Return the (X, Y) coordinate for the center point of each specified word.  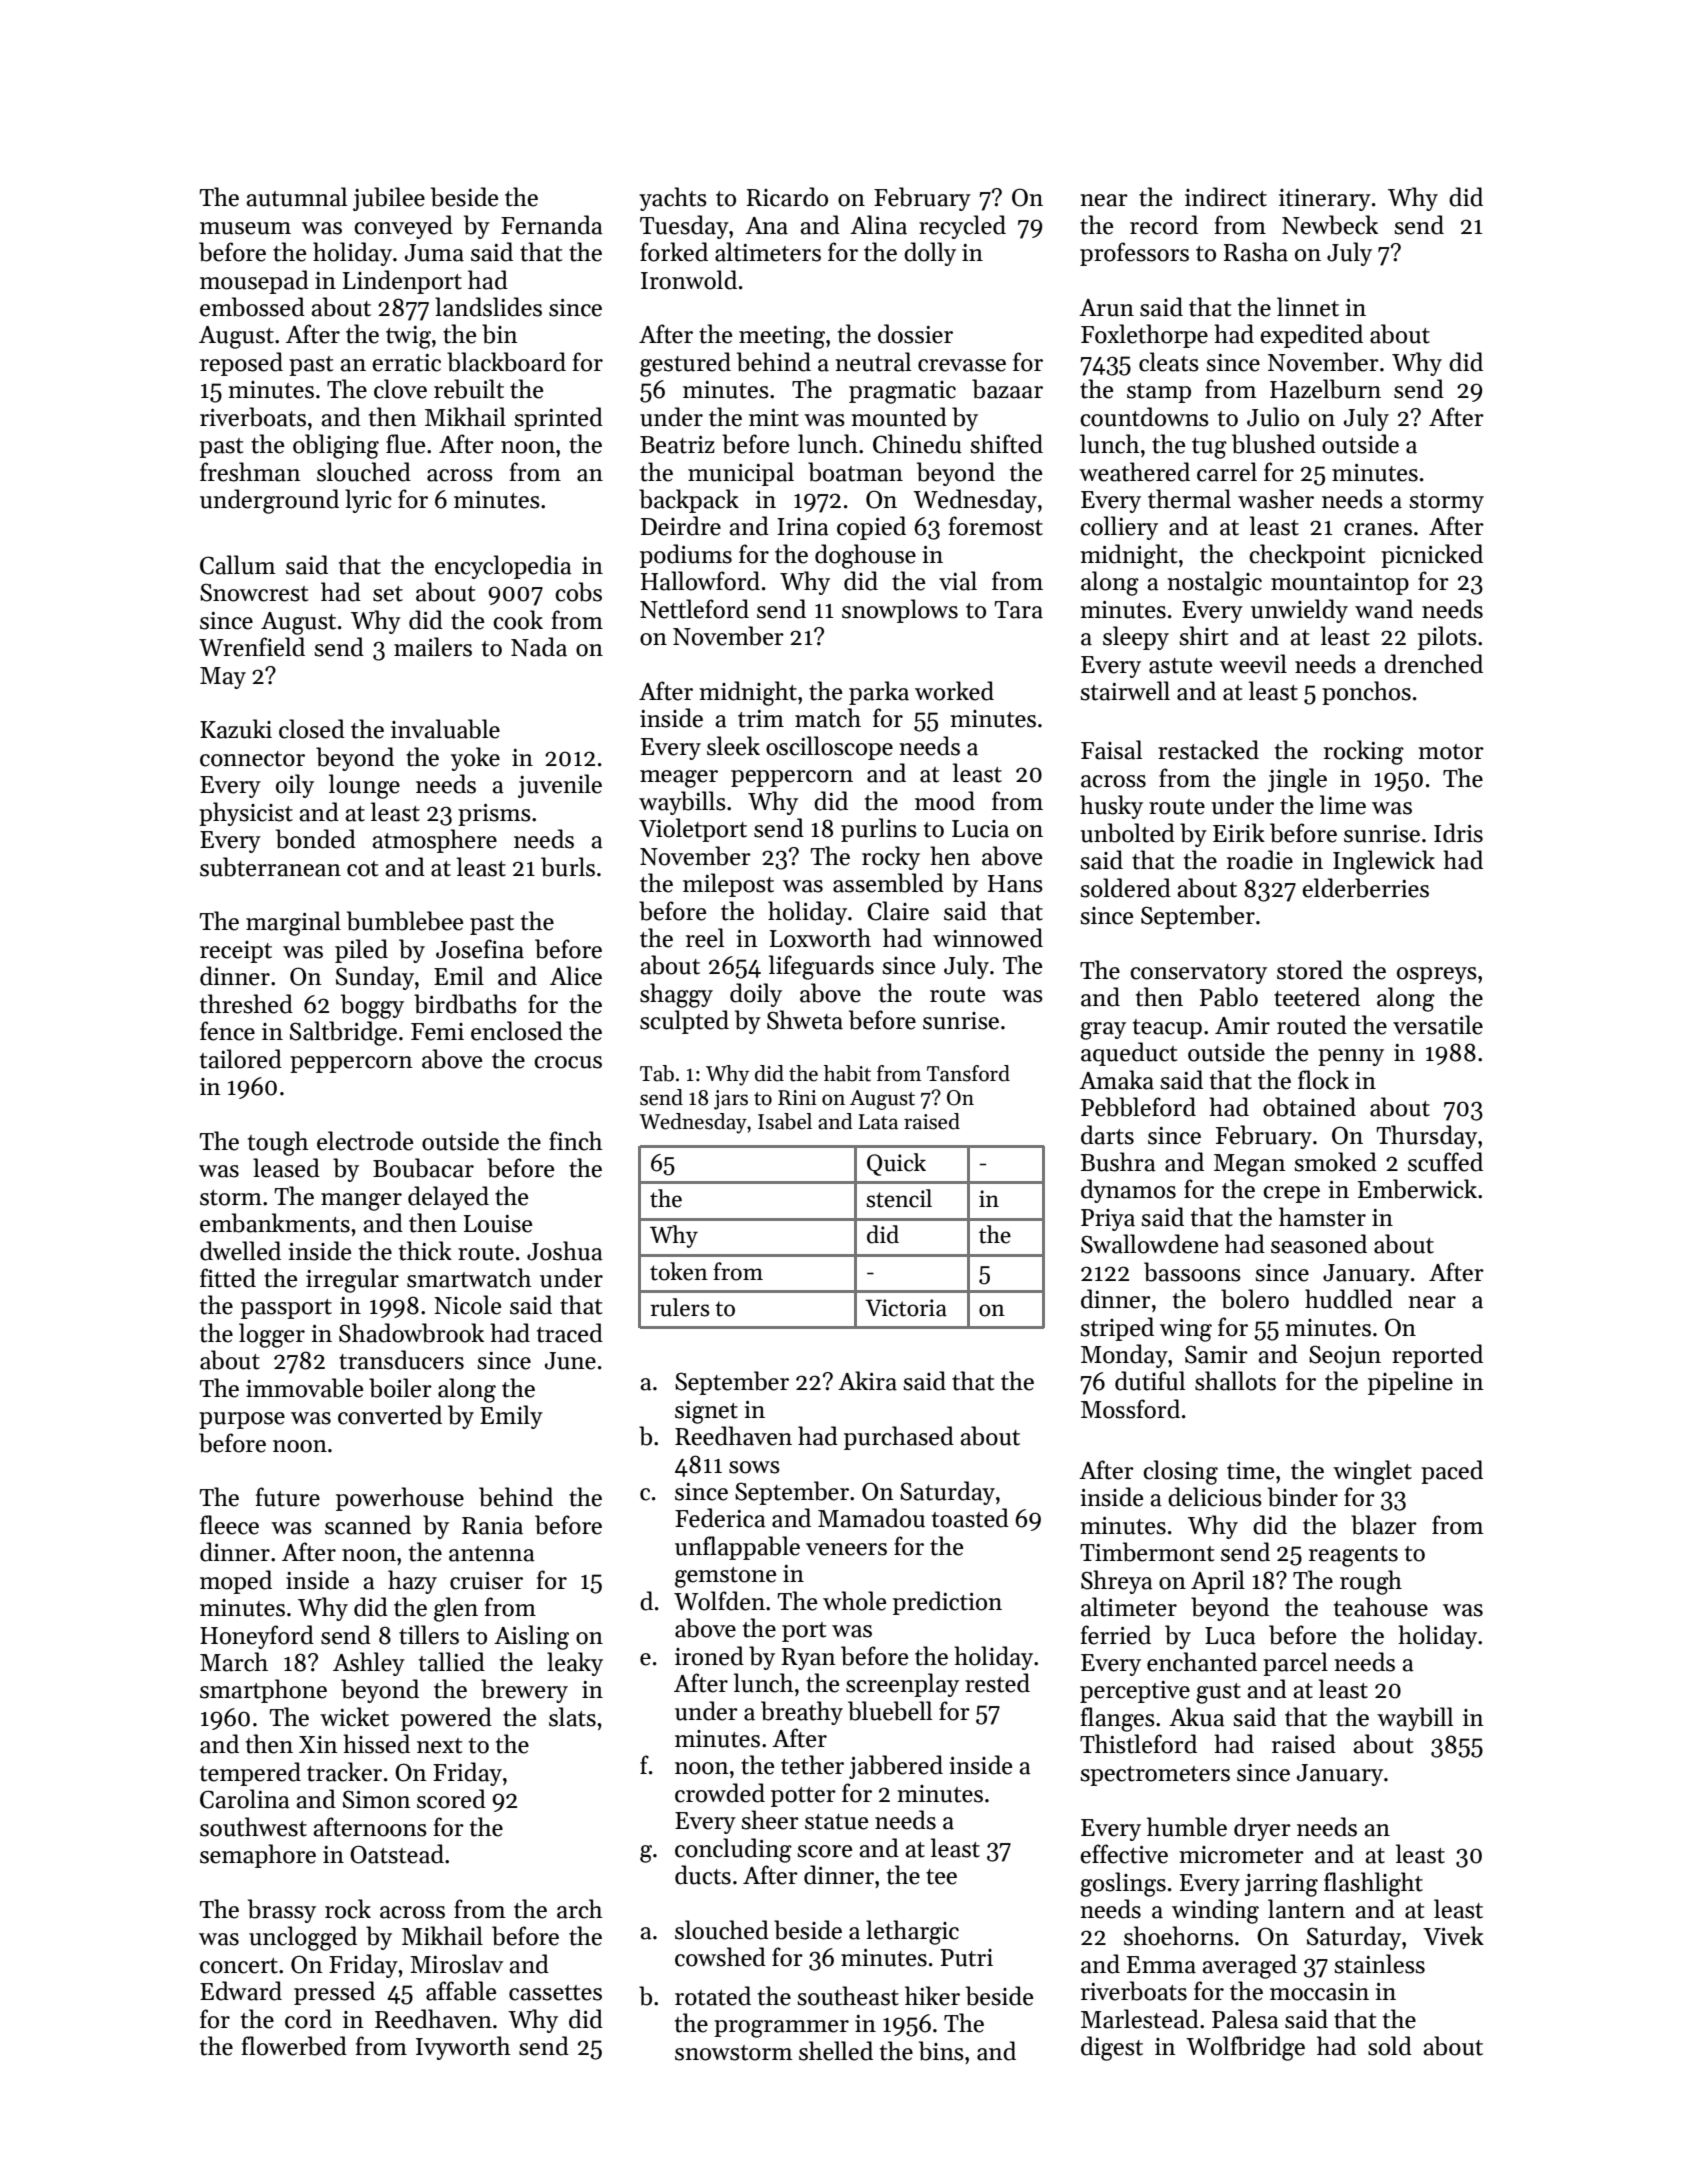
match (828, 718)
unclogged (303, 1938)
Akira (867, 1381)
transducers (401, 1360)
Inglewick (1384, 862)
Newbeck (1330, 225)
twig (408, 337)
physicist (246, 814)
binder (1303, 1497)
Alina (878, 225)
